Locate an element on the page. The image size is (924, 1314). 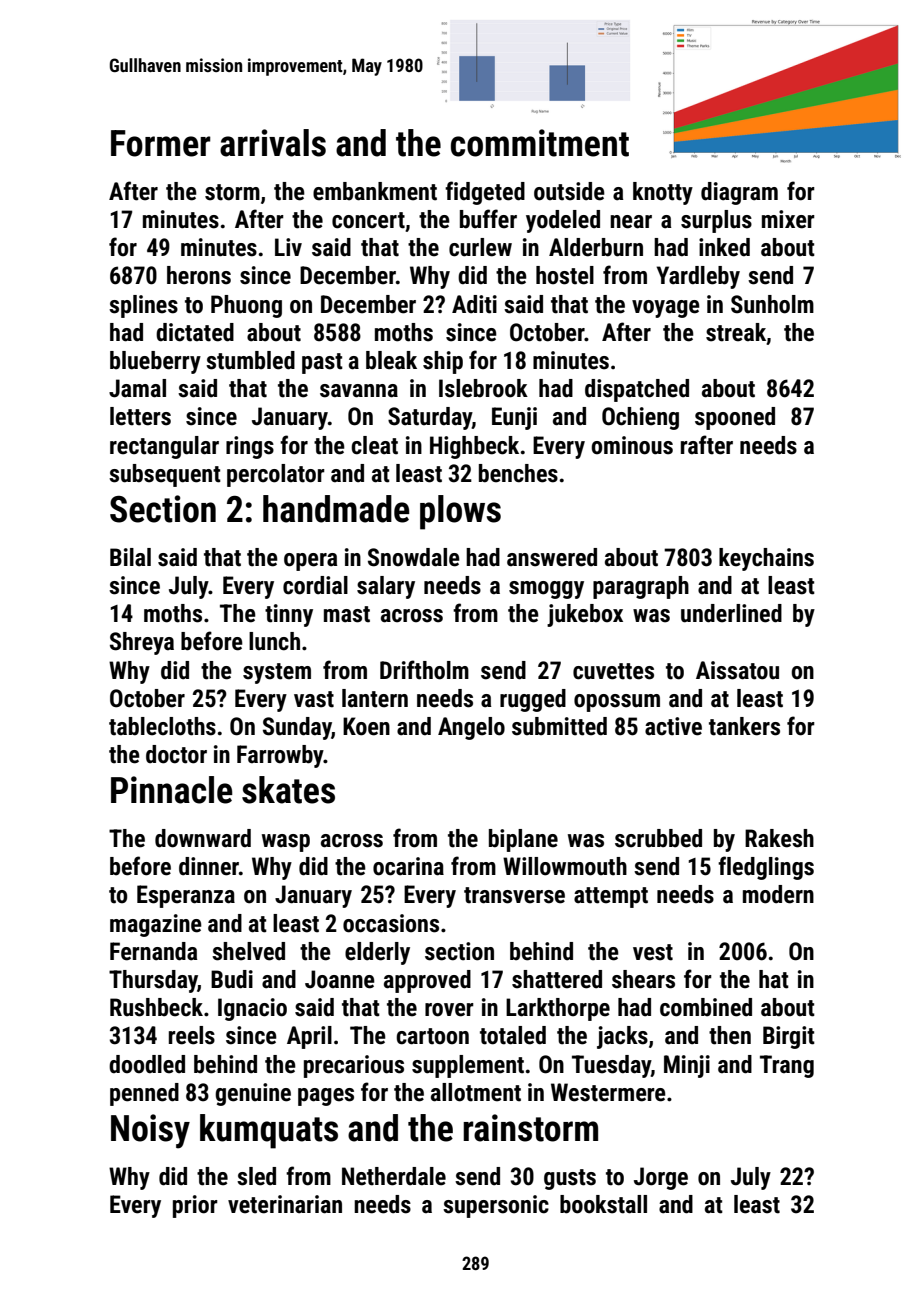
supersonic is located at coordinates (496, 1206).
